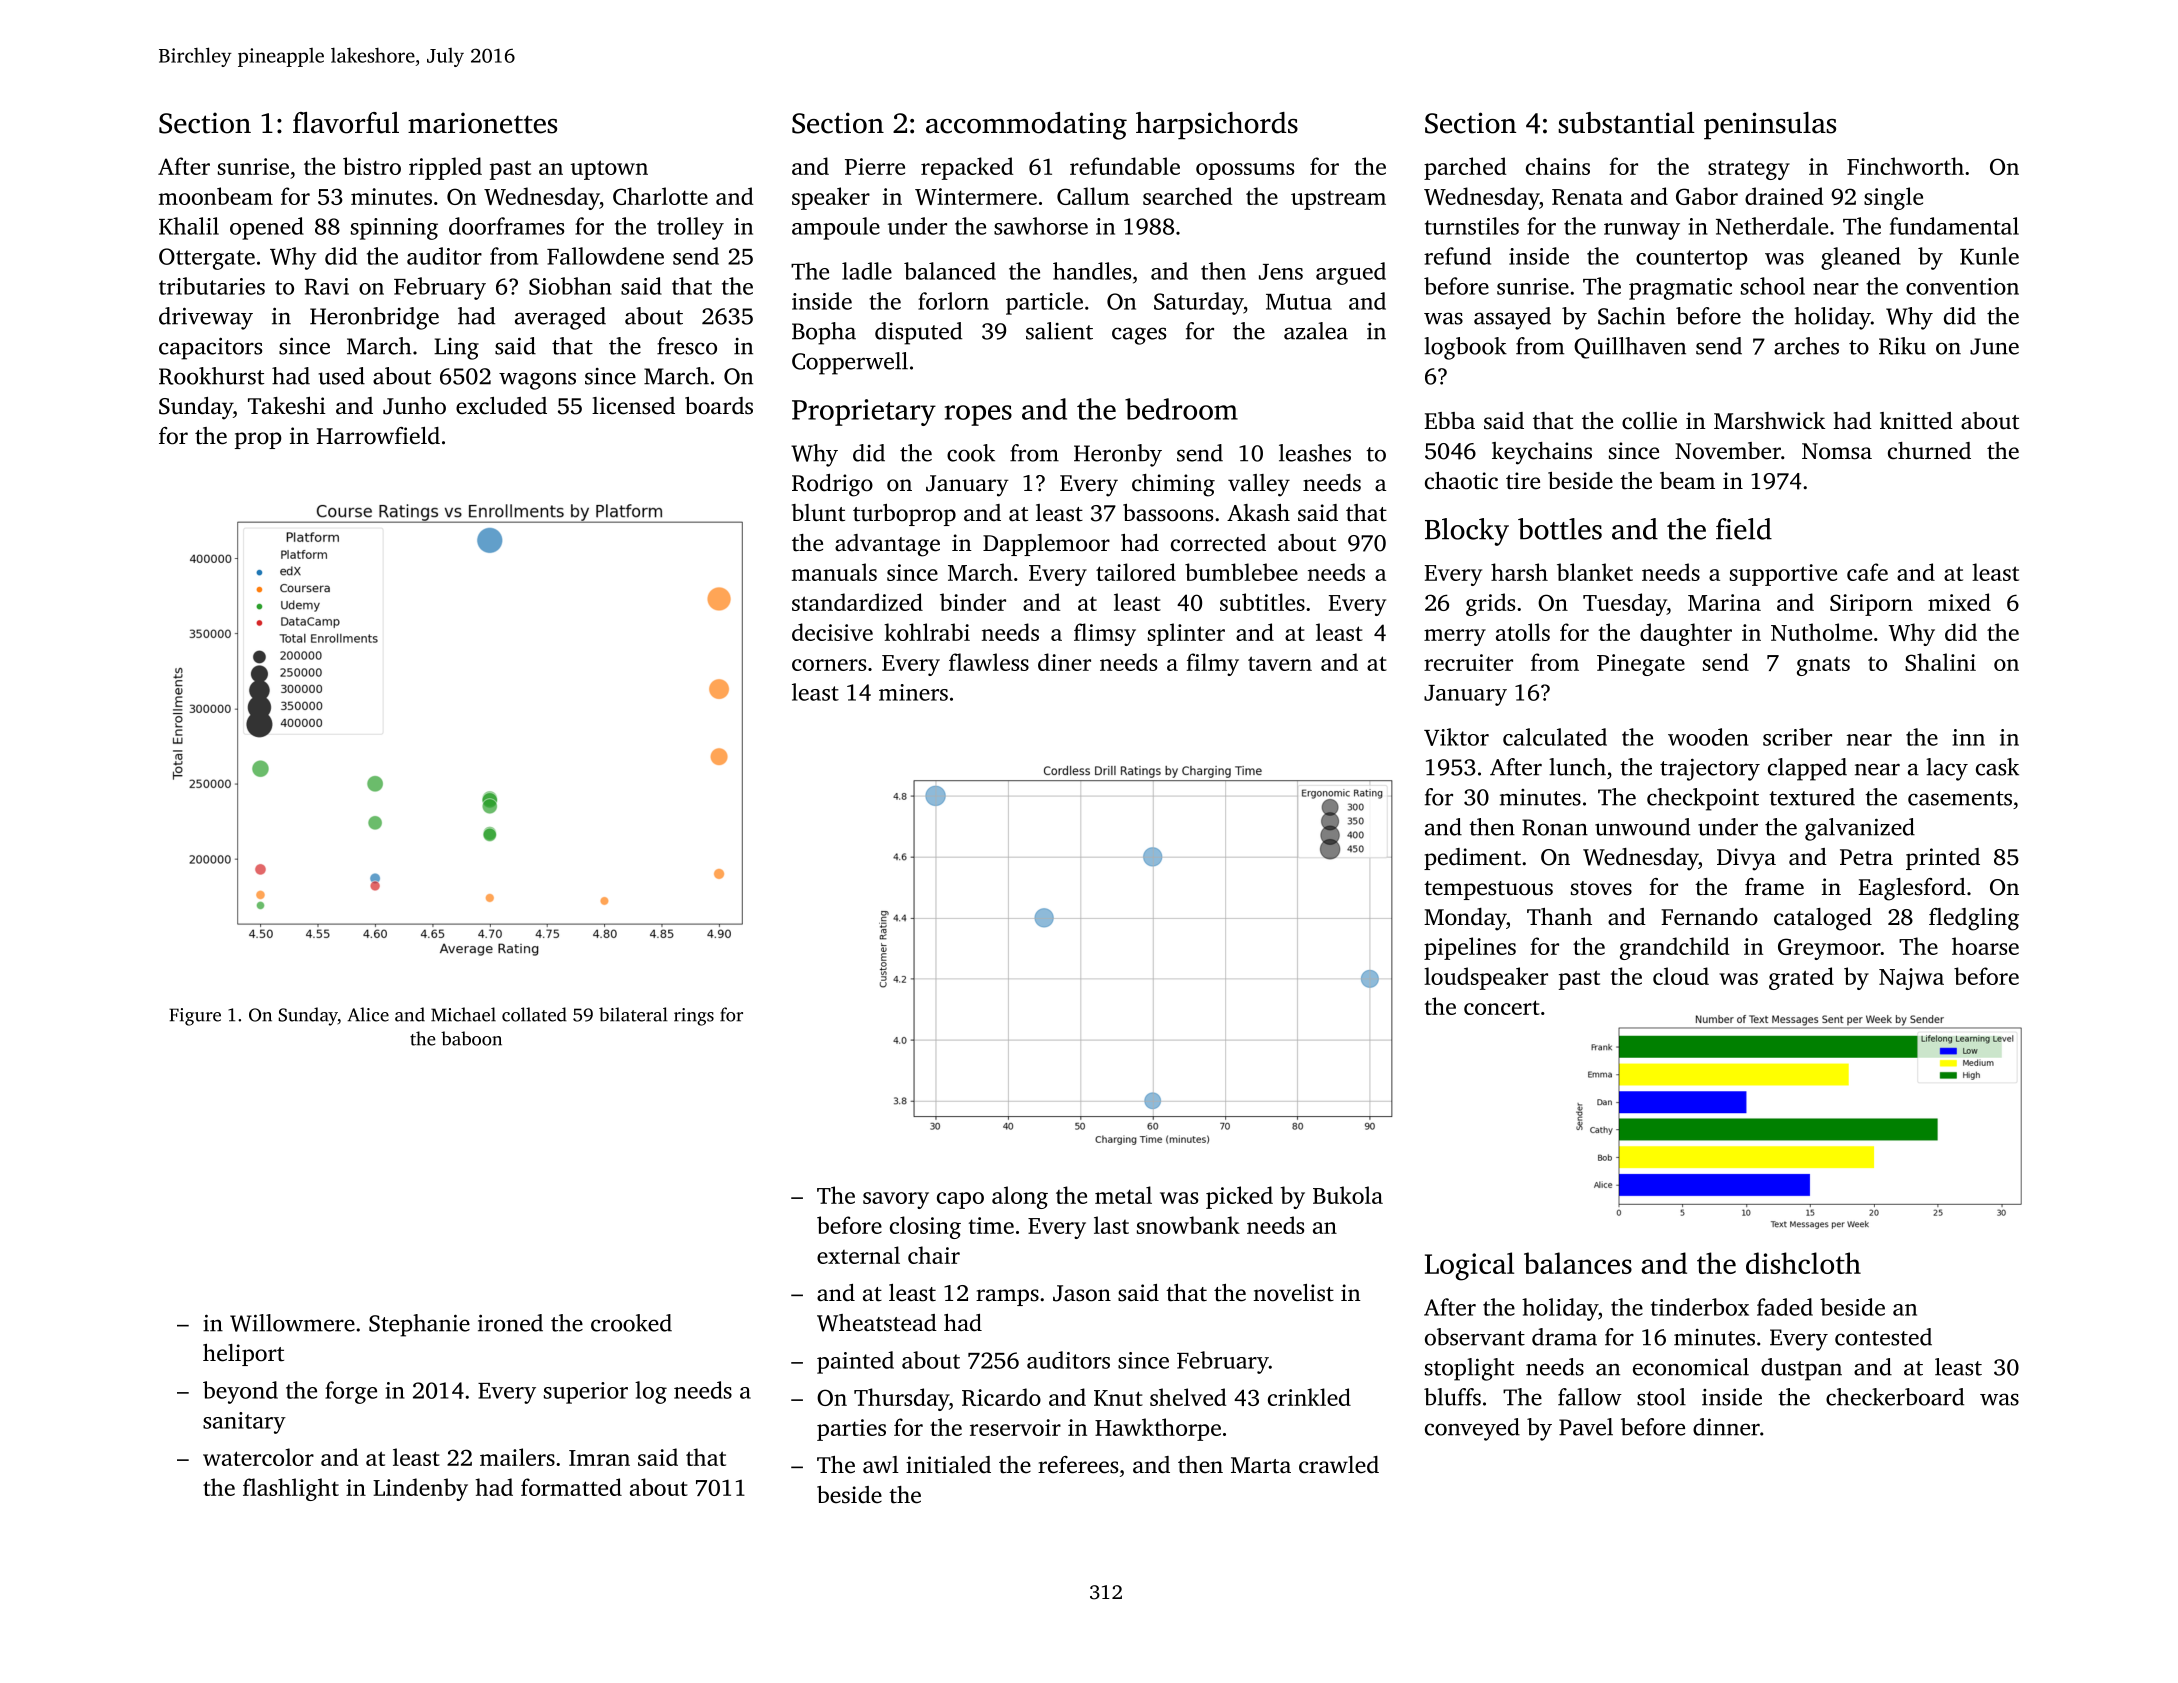 The height and width of the document is (1683, 2178). What do you see at coordinates (1469, 1266) in the document?
I see `Logical` at bounding box center [1469, 1266].
